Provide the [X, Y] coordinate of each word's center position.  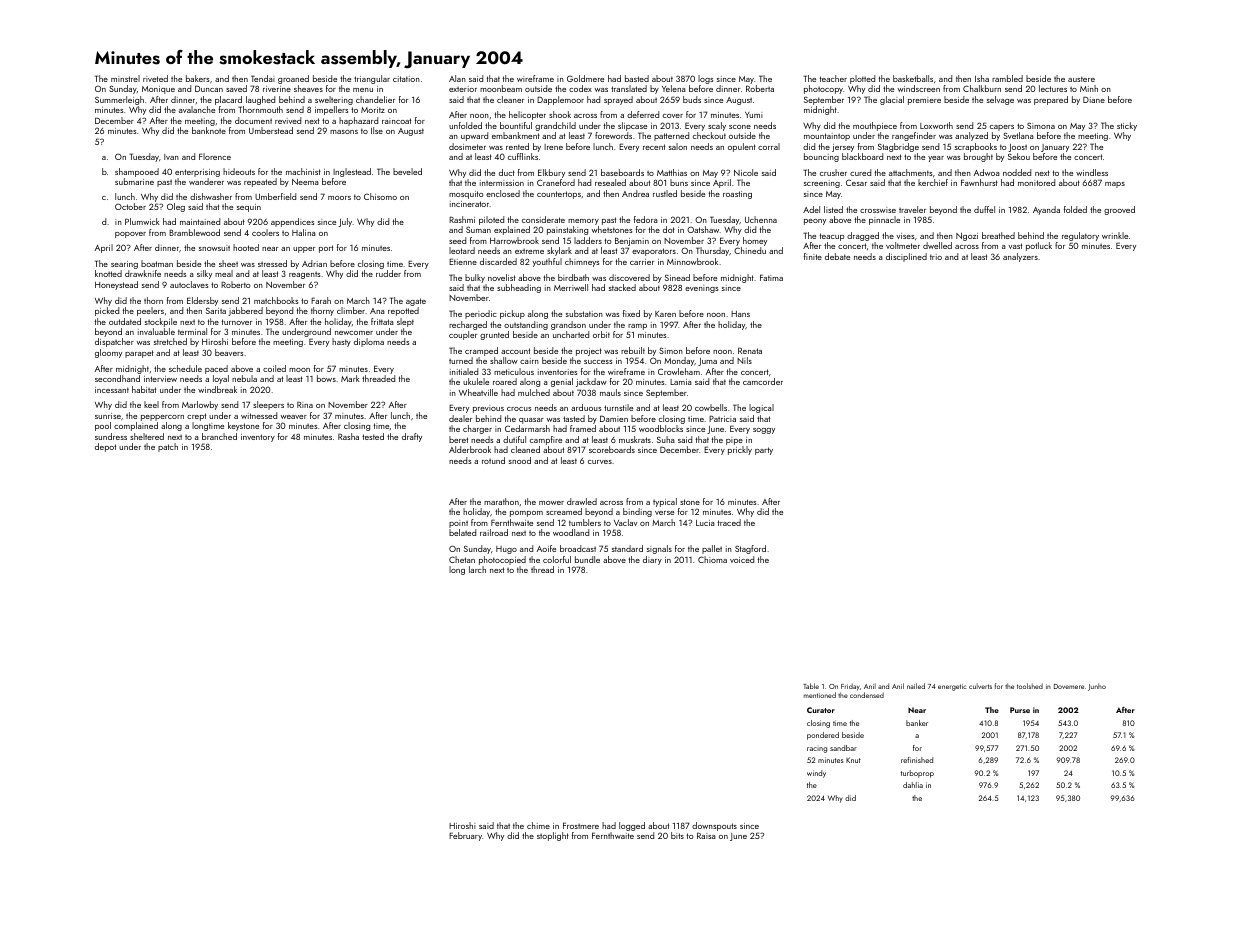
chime [538, 825]
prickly [740, 450]
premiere [924, 101]
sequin [249, 208]
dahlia [913, 785]
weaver [294, 417]
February [465, 836]
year [936, 159]
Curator [821, 710]
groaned [293, 79]
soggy [764, 431]
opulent [742, 147]
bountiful [516, 125]
